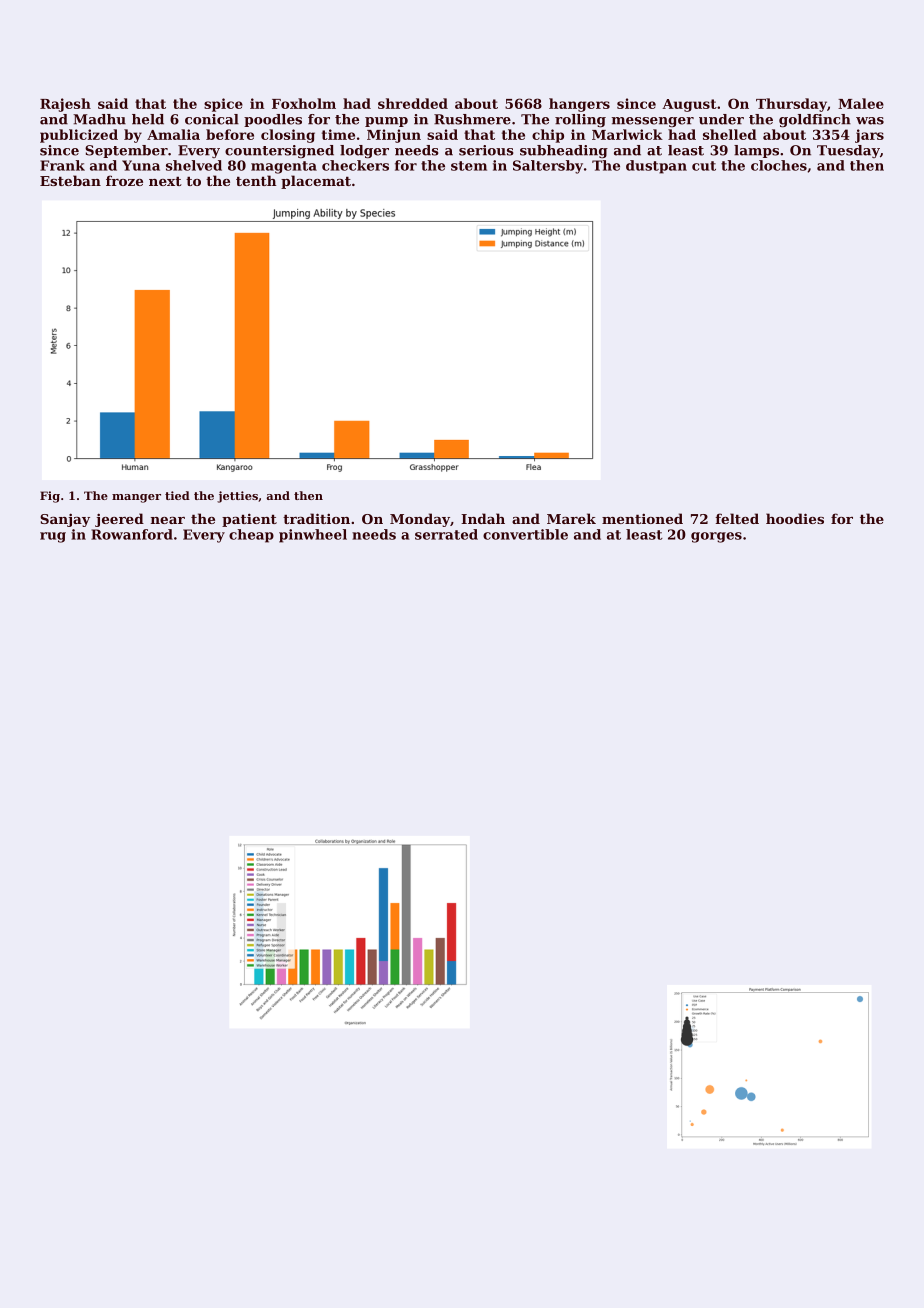 The height and width of the page is (1308, 924). I want to click on Malee, so click(861, 103).
